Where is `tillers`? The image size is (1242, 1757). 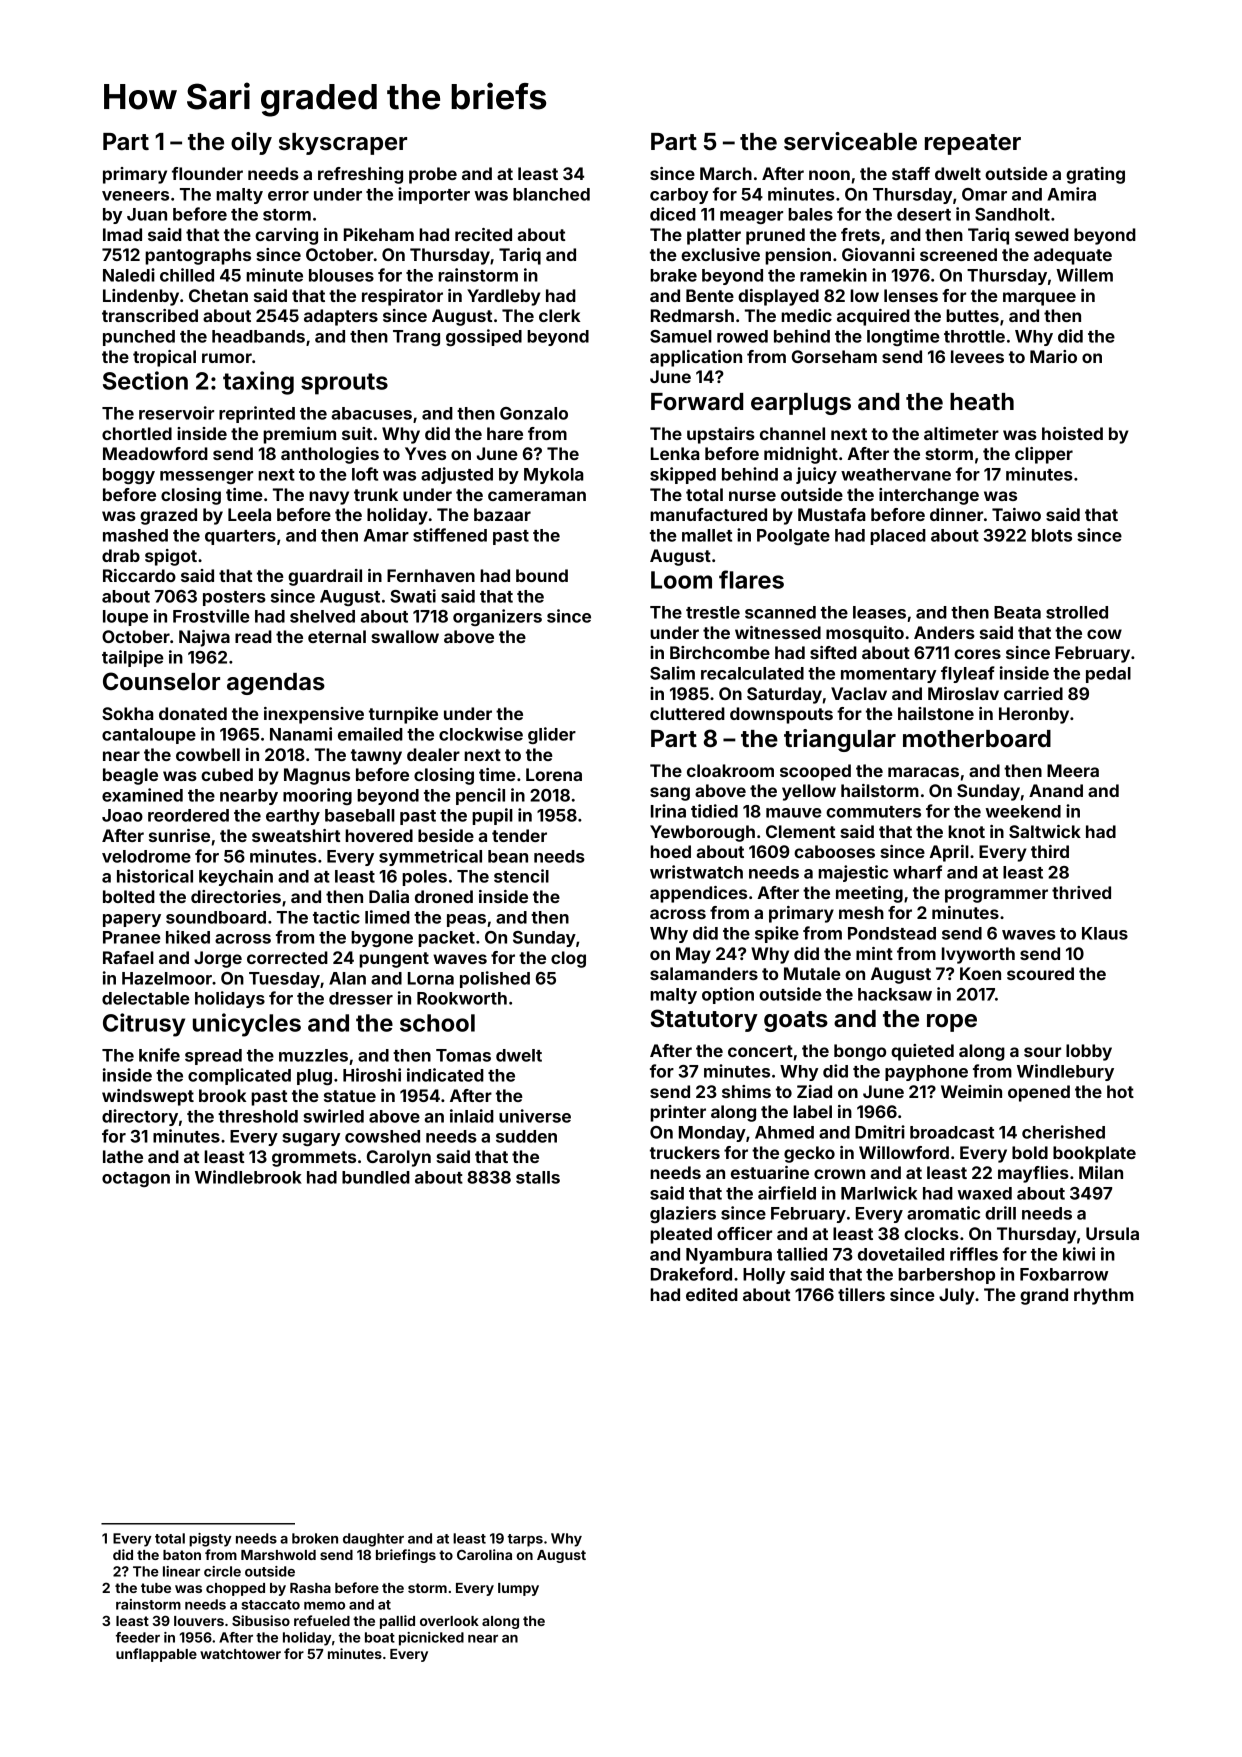
tillers is located at coordinates (861, 1294).
